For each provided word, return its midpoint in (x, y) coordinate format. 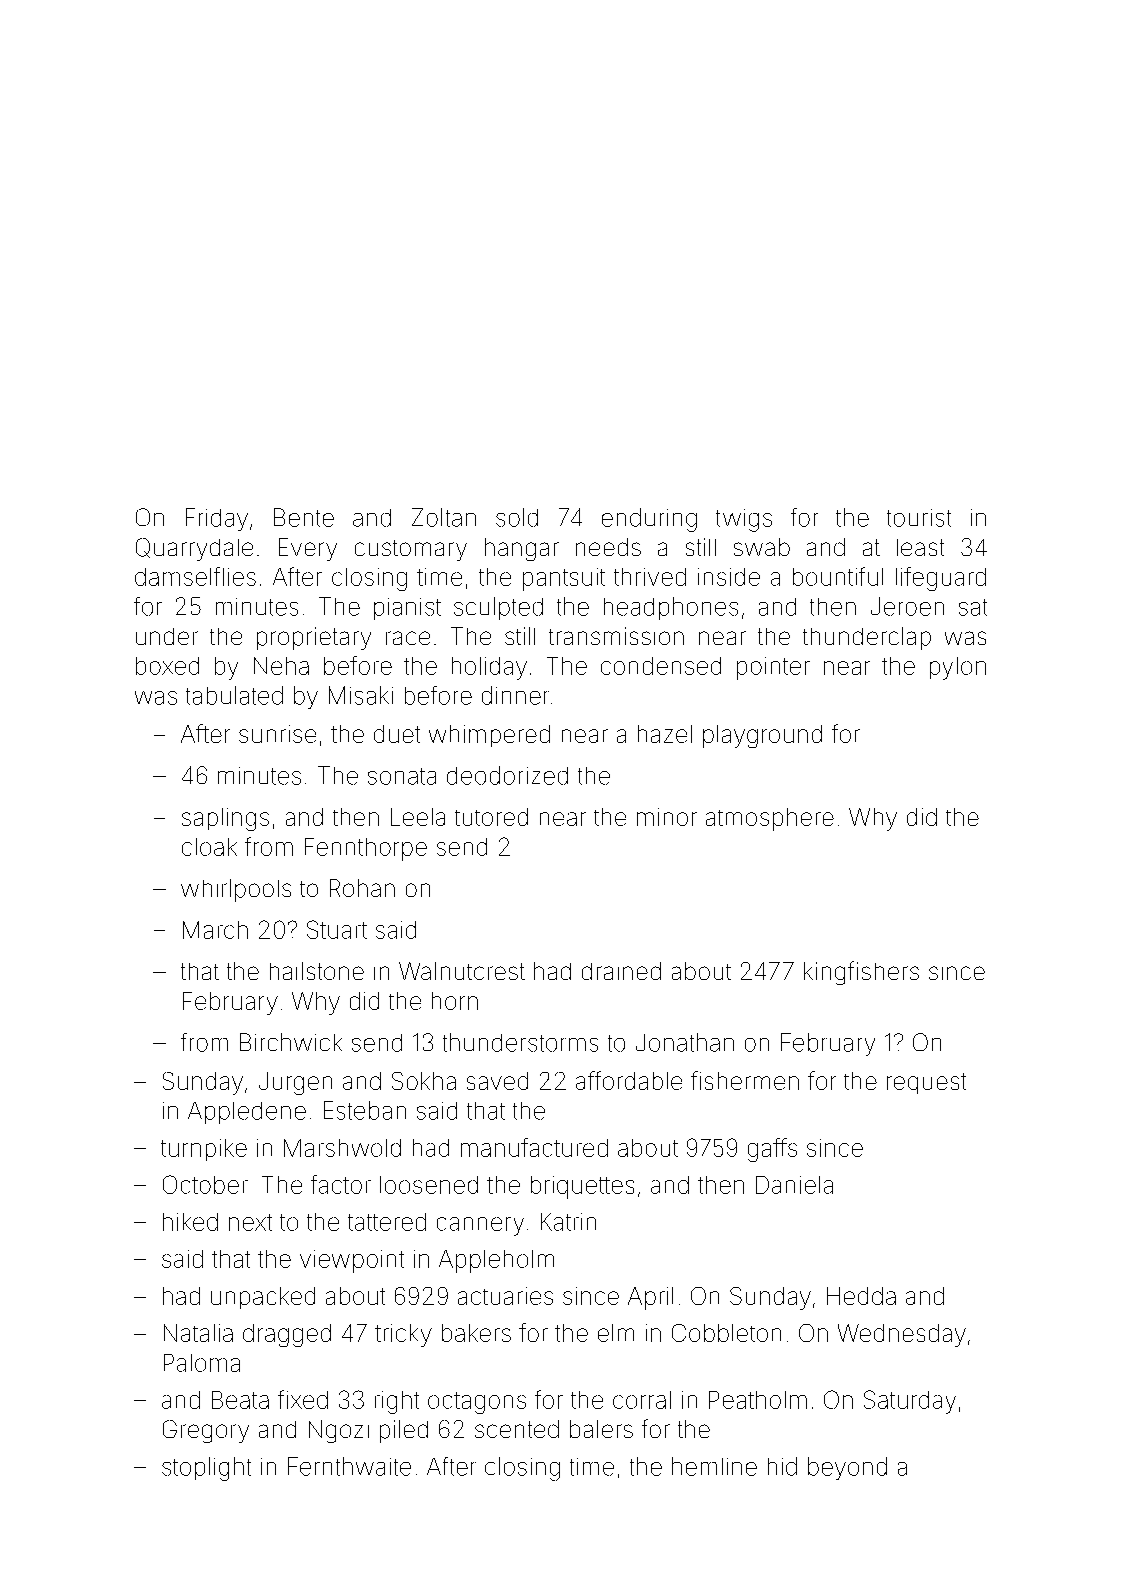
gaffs (772, 1150)
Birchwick (291, 1042)
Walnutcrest (462, 971)
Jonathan (685, 1042)
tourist (919, 518)
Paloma (202, 1363)
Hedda (861, 1296)
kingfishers (861, 973)
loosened (429, 1185)
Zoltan (444, 517)
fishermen (745, 1080)
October (205, 1184)
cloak (209, 847)
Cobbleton (726, 1333)
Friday (217, 519)
